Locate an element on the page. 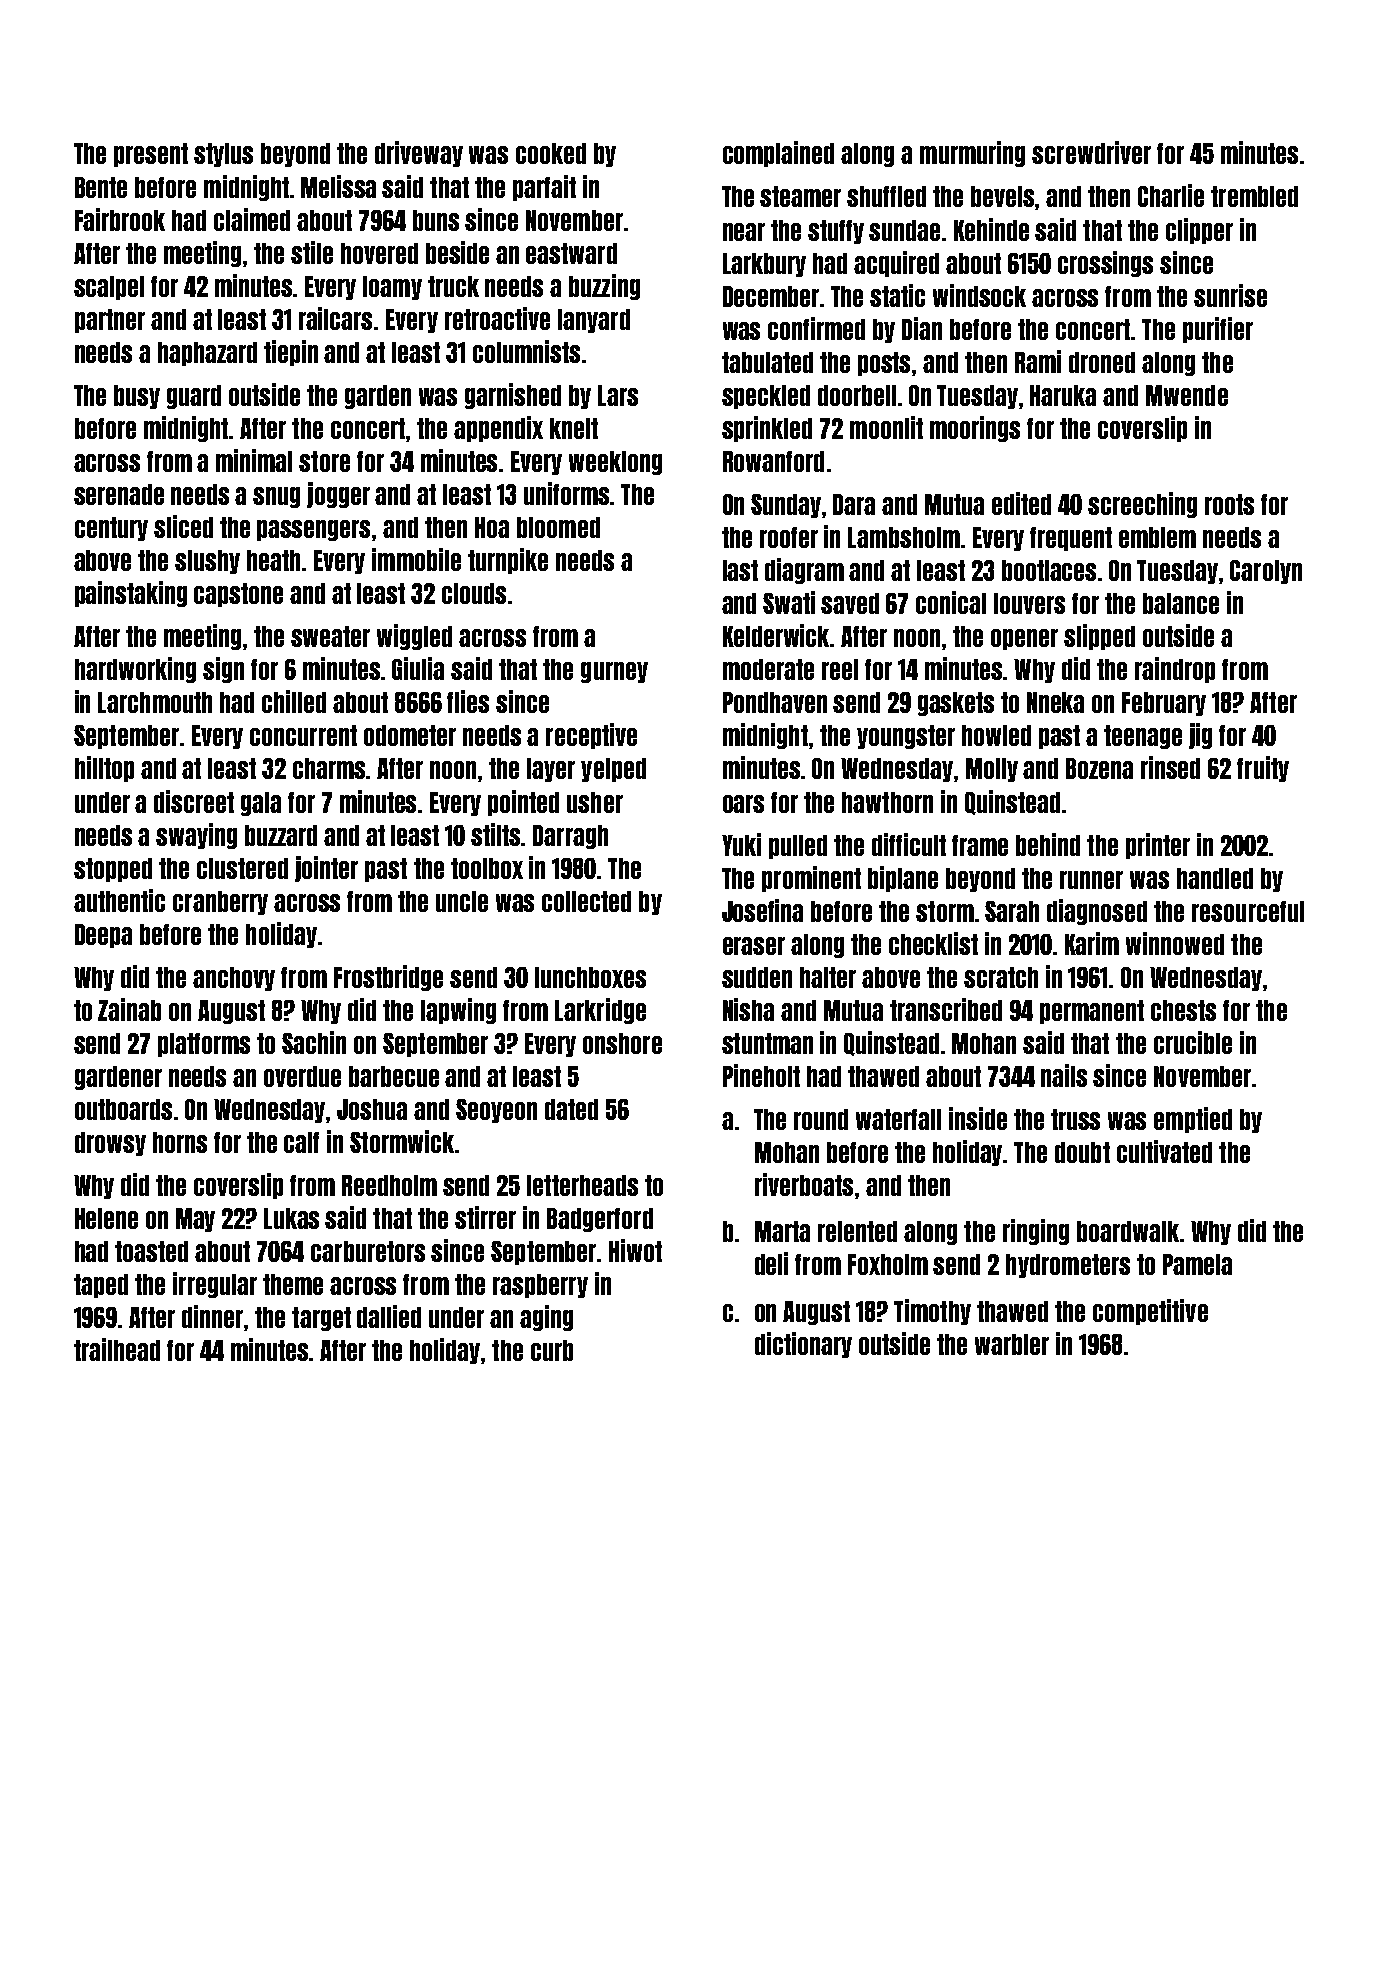  scalpel is located at coordinates (109, 288).
